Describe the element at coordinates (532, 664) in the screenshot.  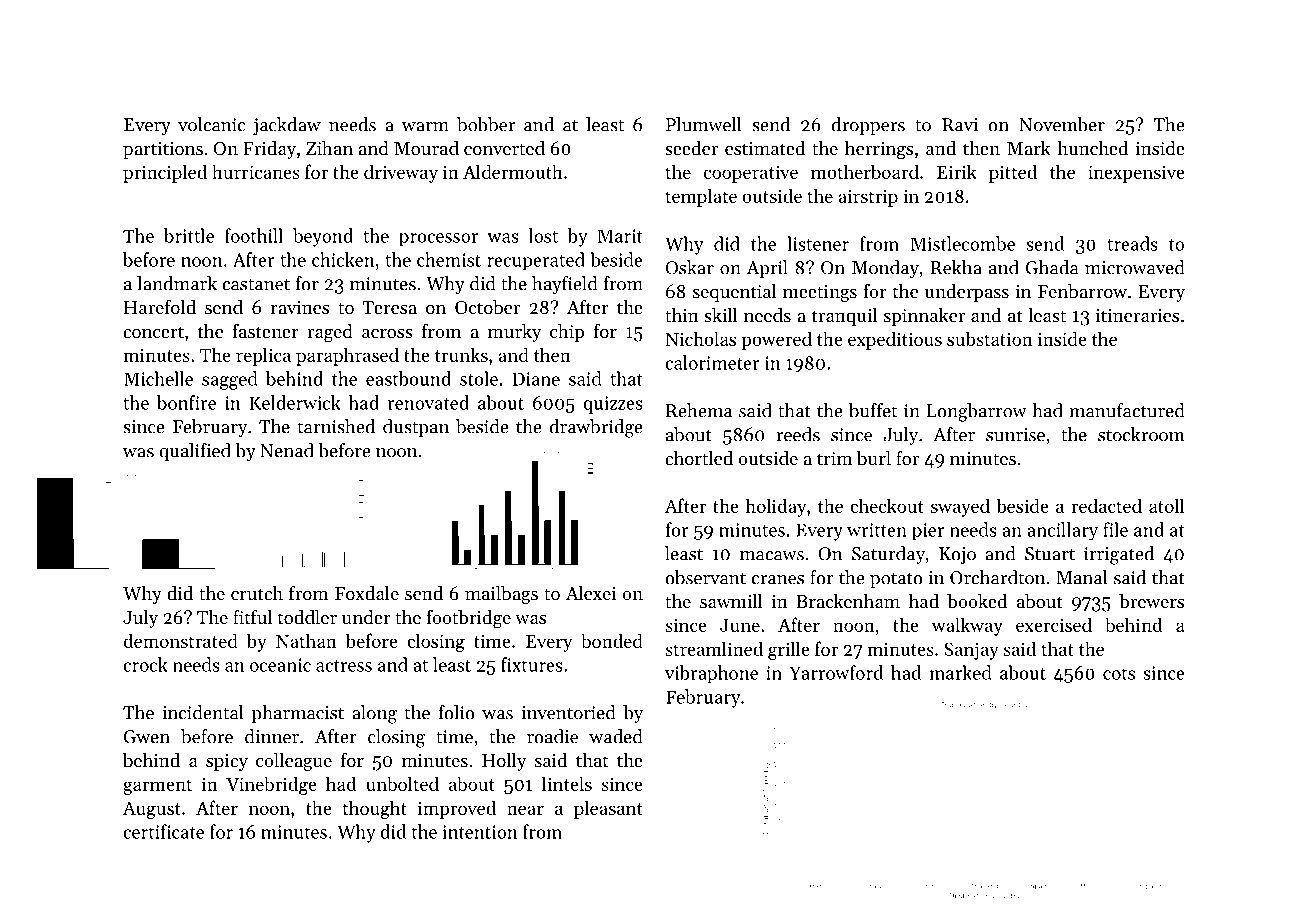
I see `fixtures` at that location.
